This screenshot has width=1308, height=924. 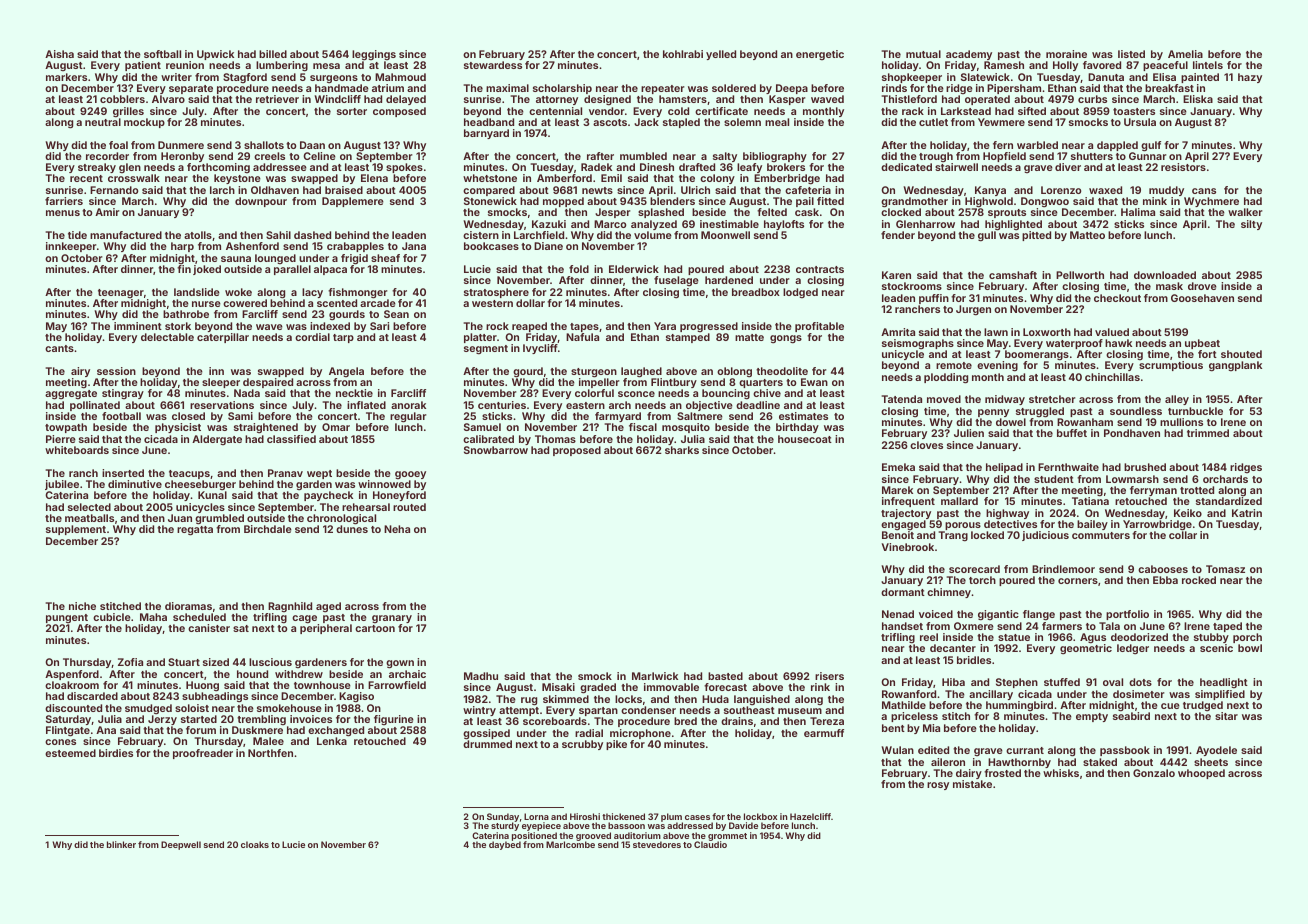 I want to click on brushed, so click(x=1145, y=467).
